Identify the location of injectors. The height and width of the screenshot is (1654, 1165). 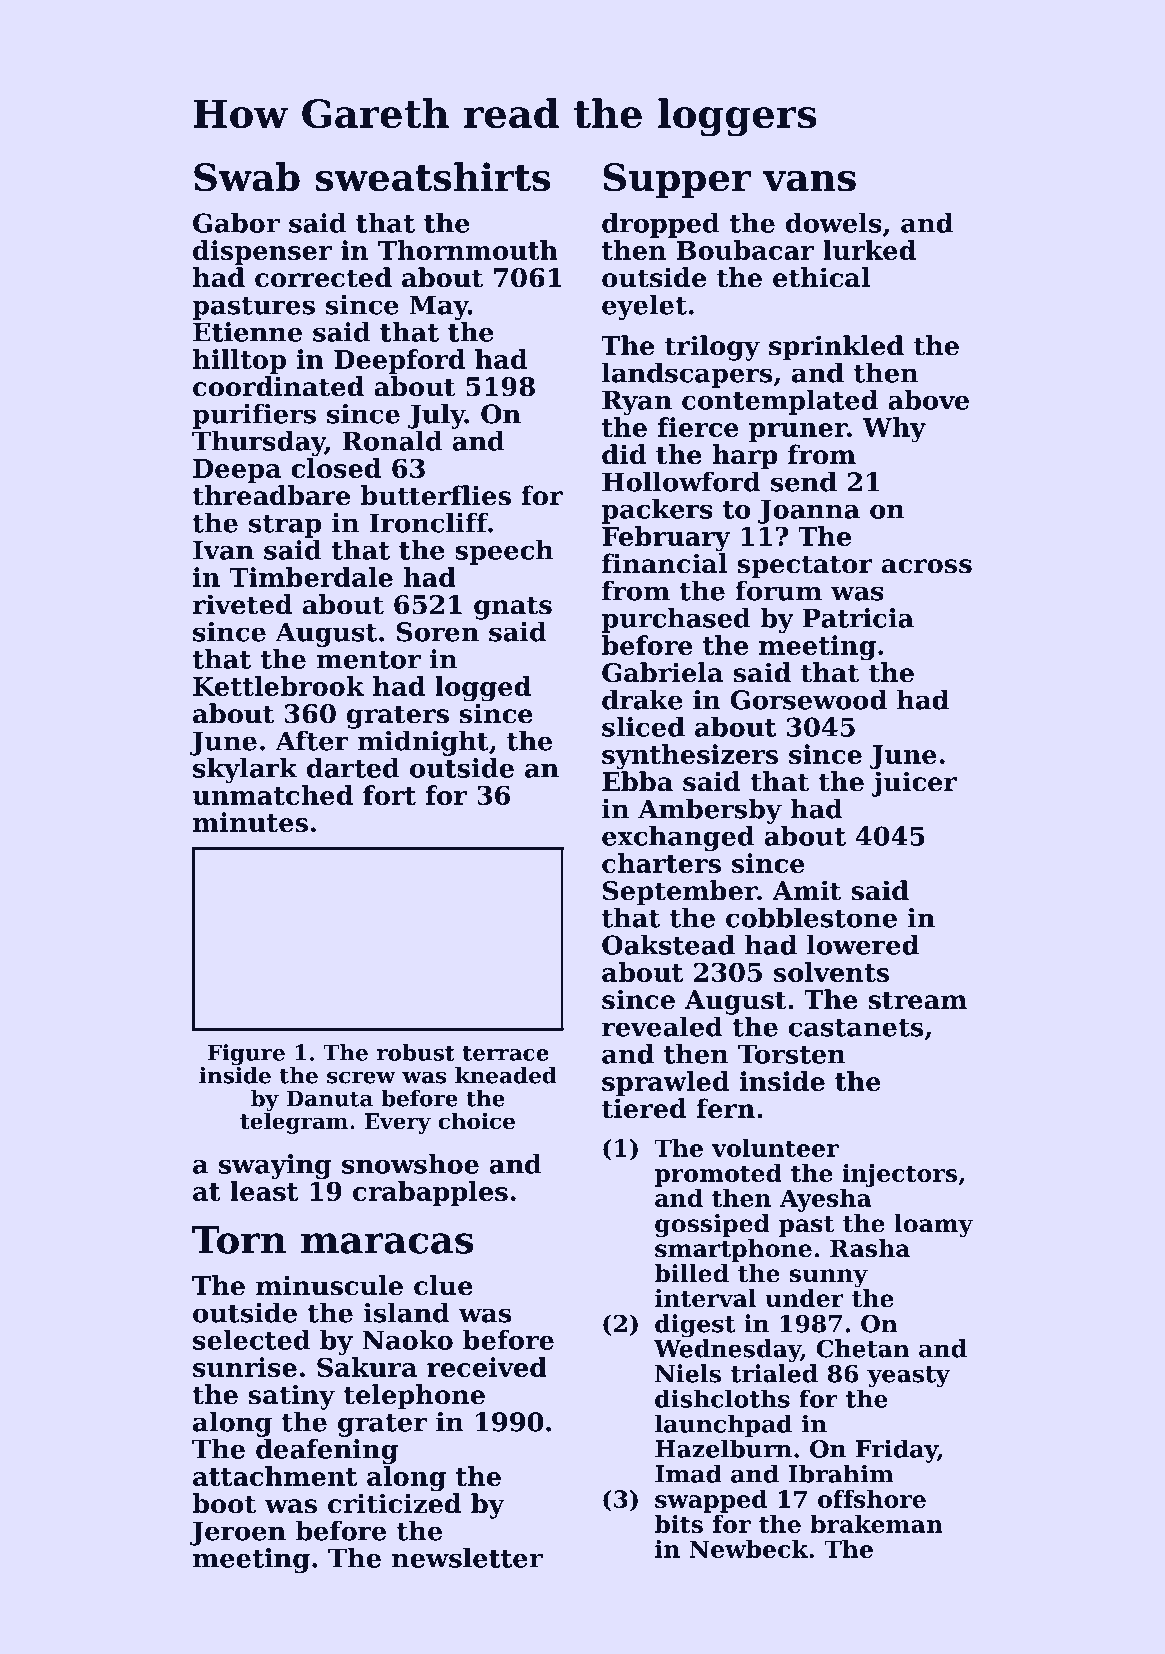
(899, 1175).
